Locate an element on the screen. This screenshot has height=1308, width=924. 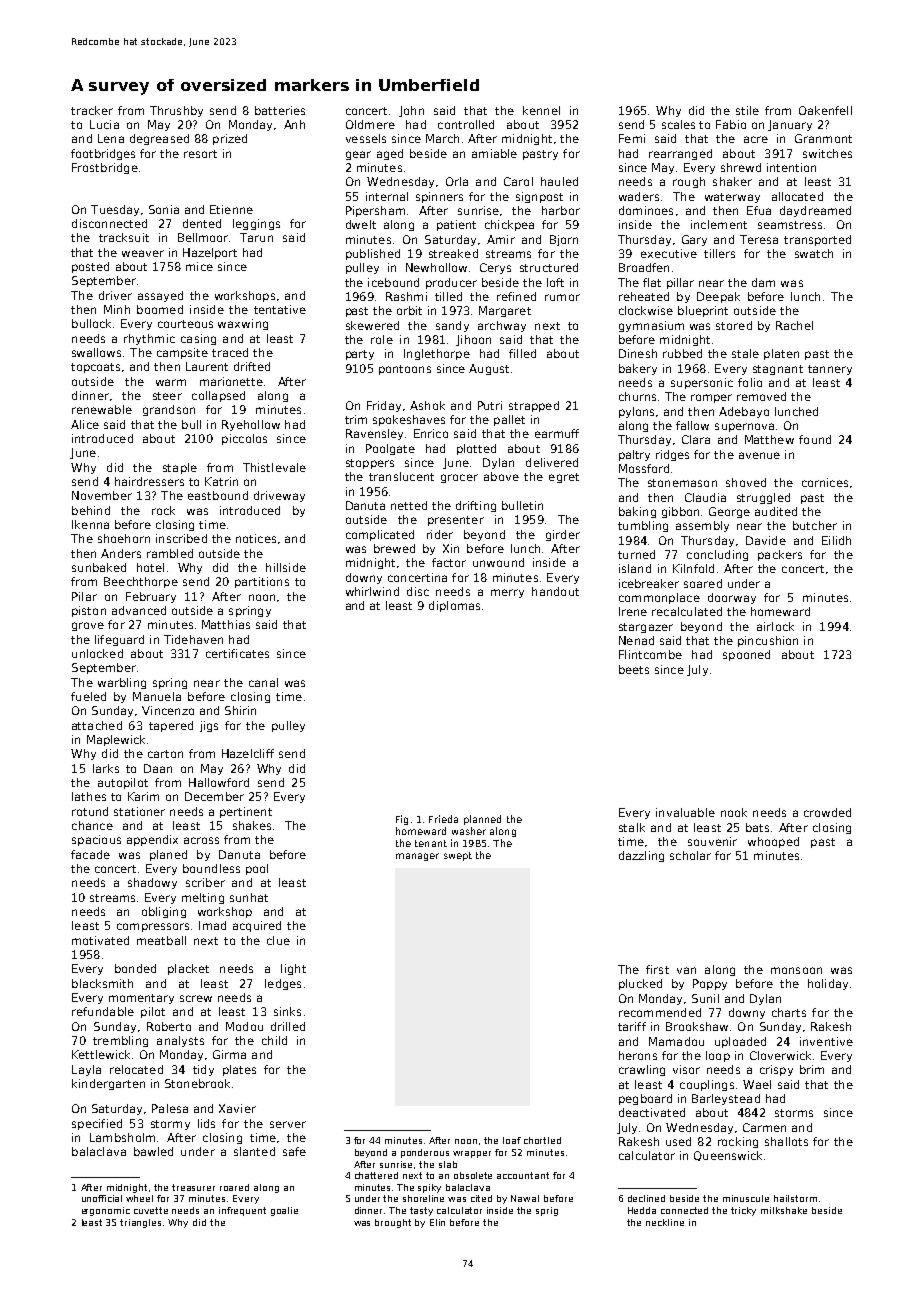
kennel is located at coordinates (541, 110).
